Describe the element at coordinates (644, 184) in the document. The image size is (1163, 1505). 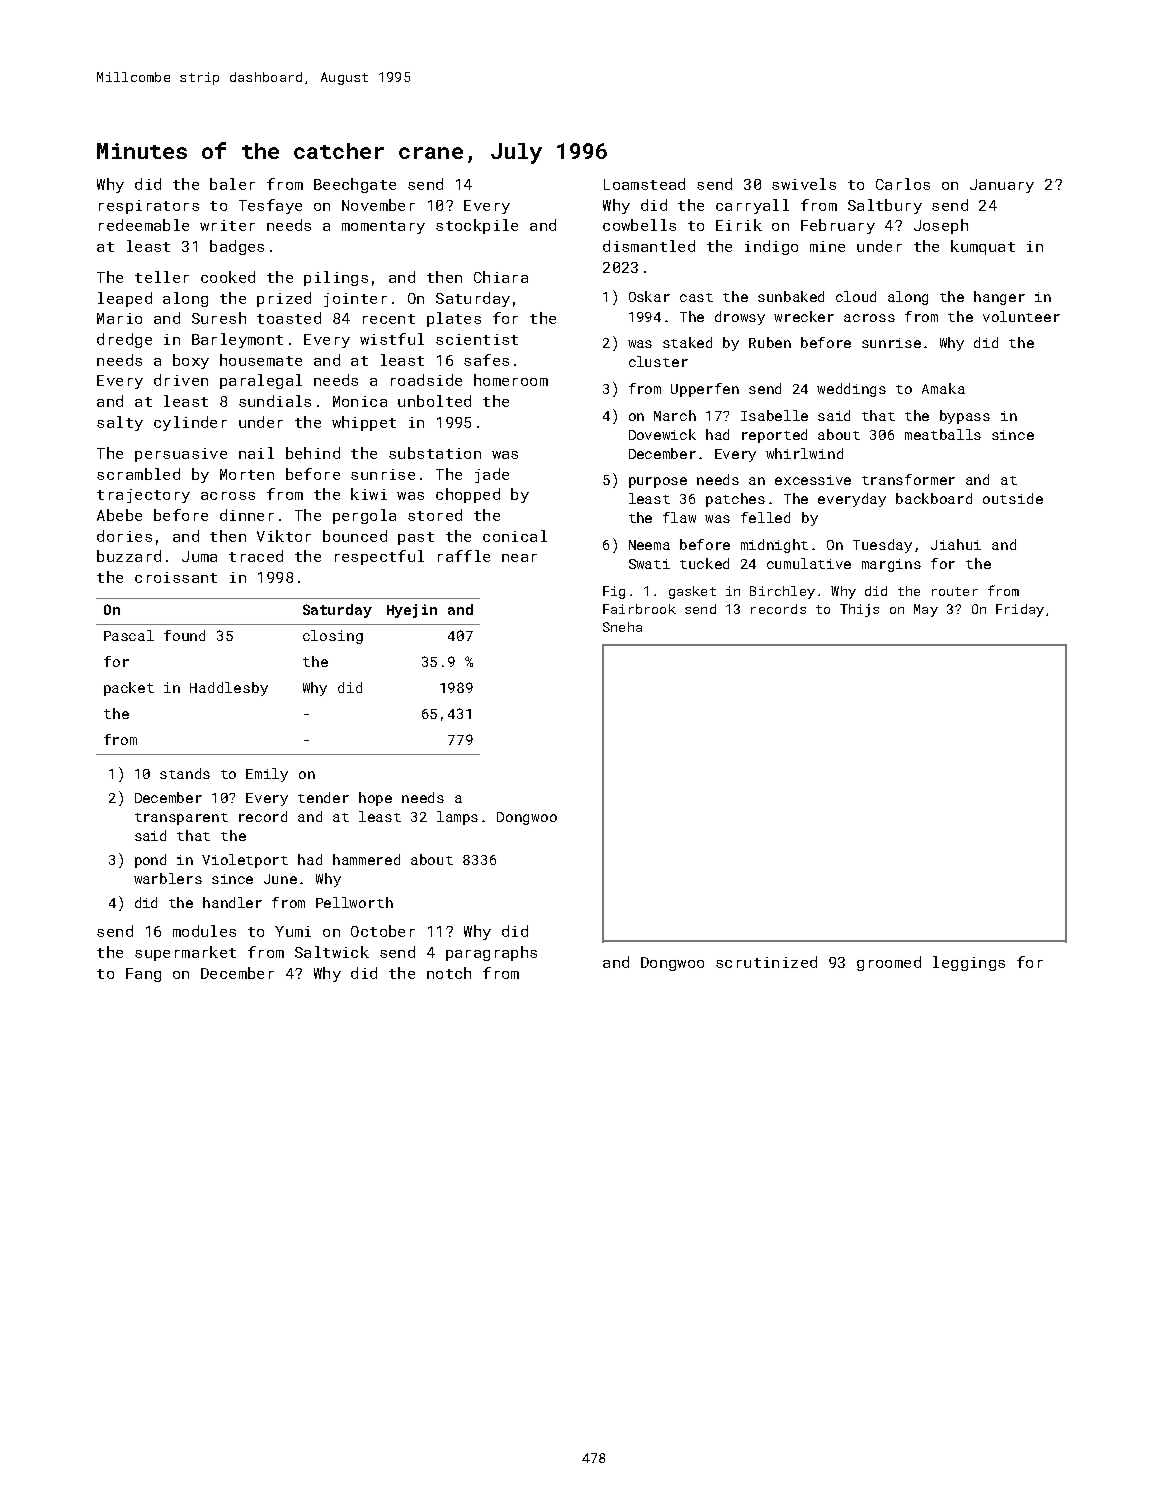
I see `Loamstead` at that location.
